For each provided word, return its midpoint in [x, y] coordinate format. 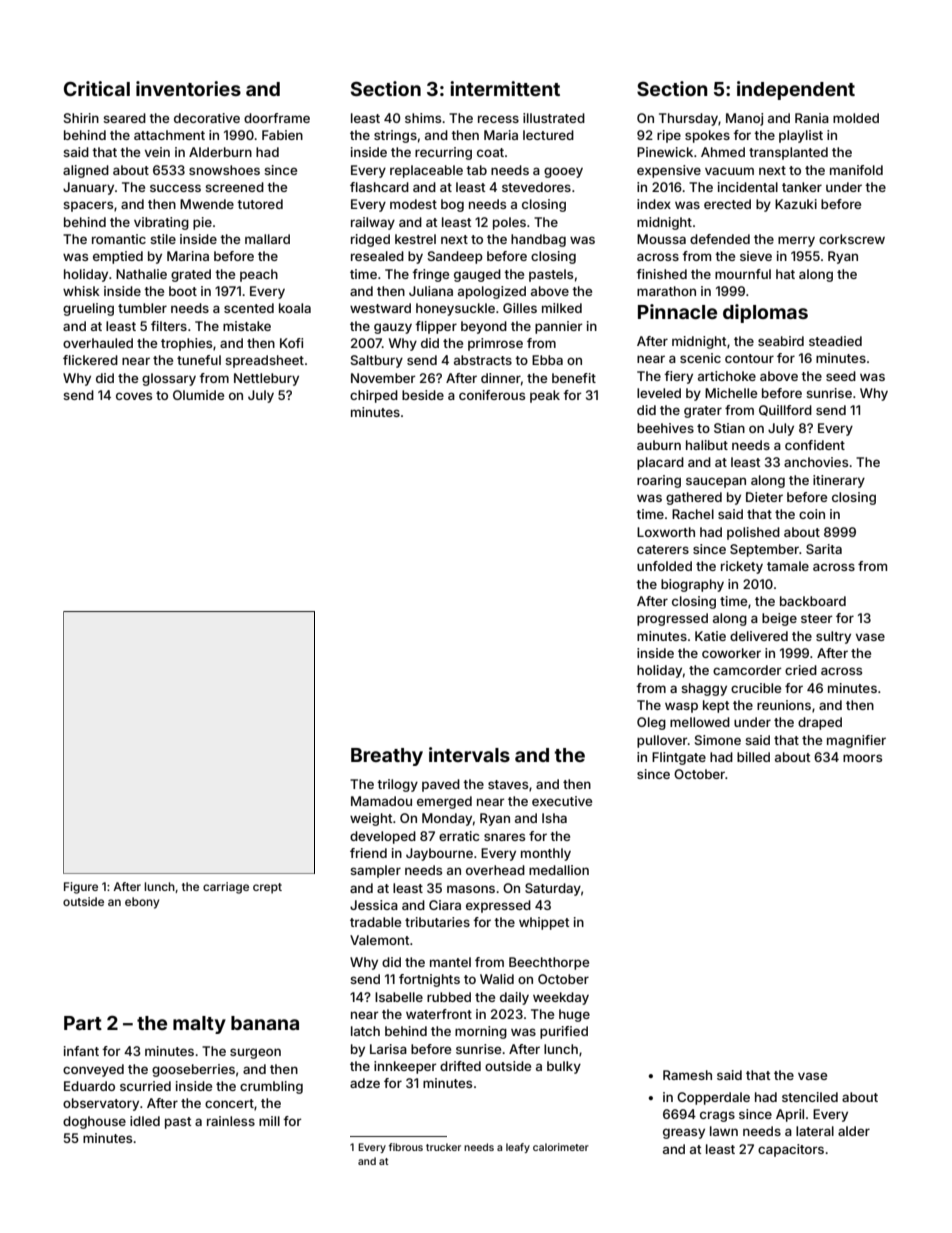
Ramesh [687, 1075]
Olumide [198, 395]
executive [562, 801]
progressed [672, 619]
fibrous [406, 1147]
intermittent [505, 88]
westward [380, 308]
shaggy [704, 689]
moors [862, 758]
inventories [188, 88]
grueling [88, 309]
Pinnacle [677, 311]
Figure [81, 888]
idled [145, 1121]
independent [796, 90]
